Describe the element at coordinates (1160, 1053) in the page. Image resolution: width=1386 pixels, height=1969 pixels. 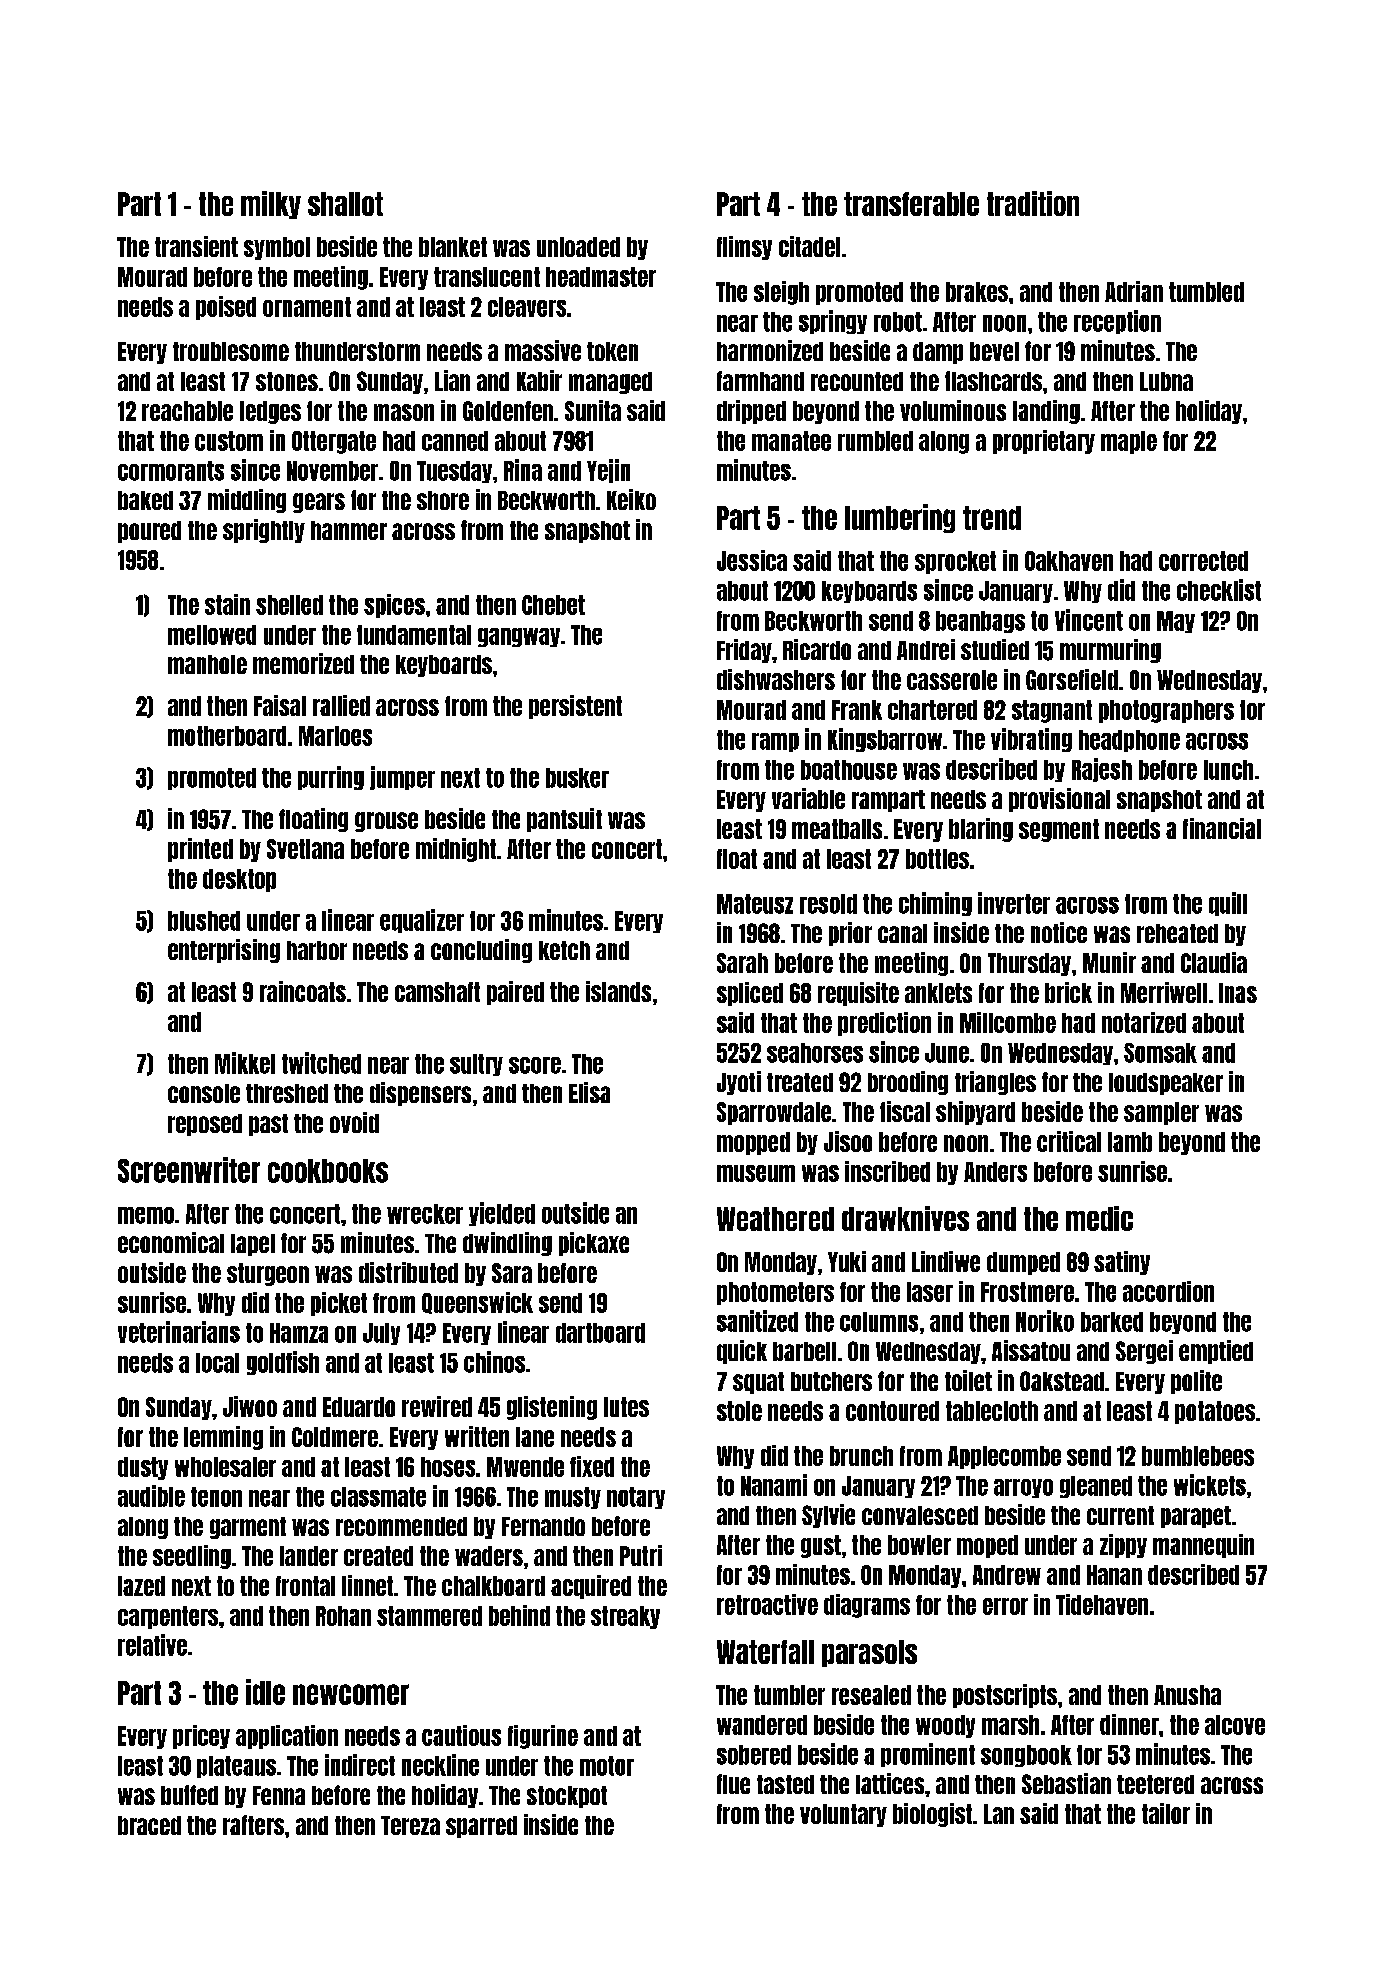
I see `Somsak` at that location.
